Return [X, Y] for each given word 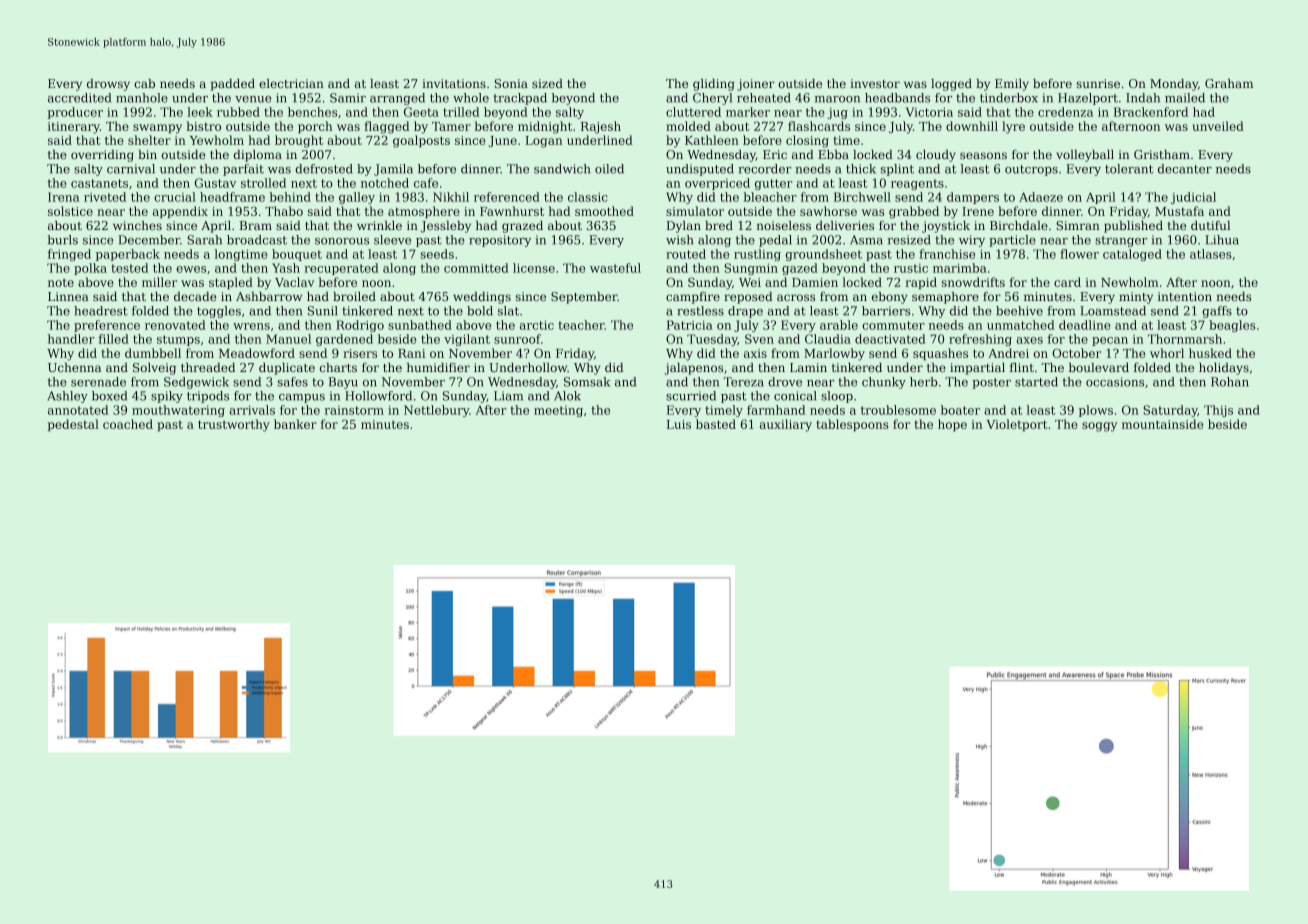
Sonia [511, 83]
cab [144, 83]
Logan [543, 142]
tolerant [1129, 169]
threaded [208, 367]
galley [357, 198]
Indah [1143, 98]
